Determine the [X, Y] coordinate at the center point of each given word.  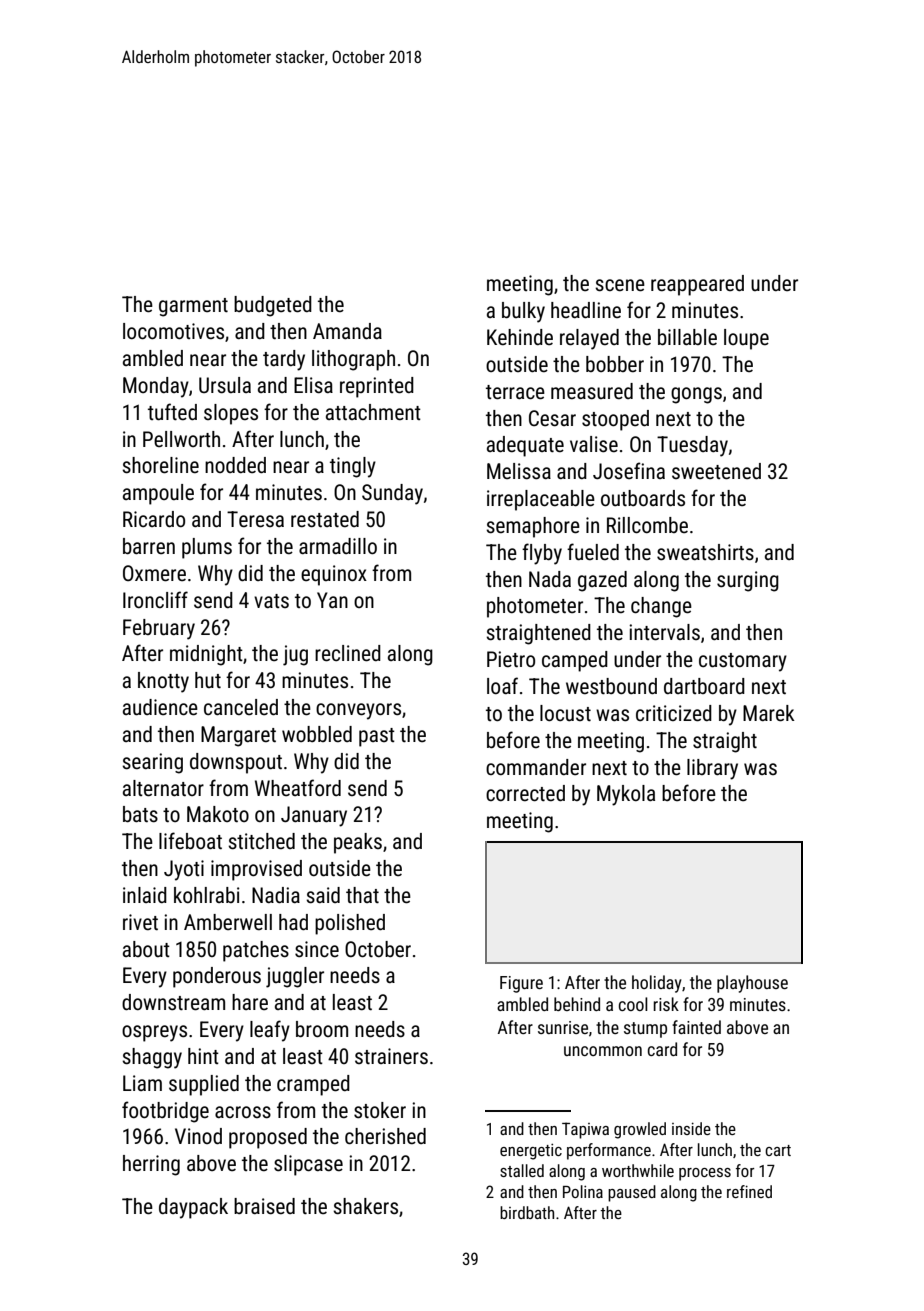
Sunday [392, 494]
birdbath [527, 1212]
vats [271, 601]
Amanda [347, 331]
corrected [525, 793]
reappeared [697, 285]
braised [264, 1206]
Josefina [629, 471]
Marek [769, 713]
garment [193, 307]
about [146, 949]
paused [632, 1193]
